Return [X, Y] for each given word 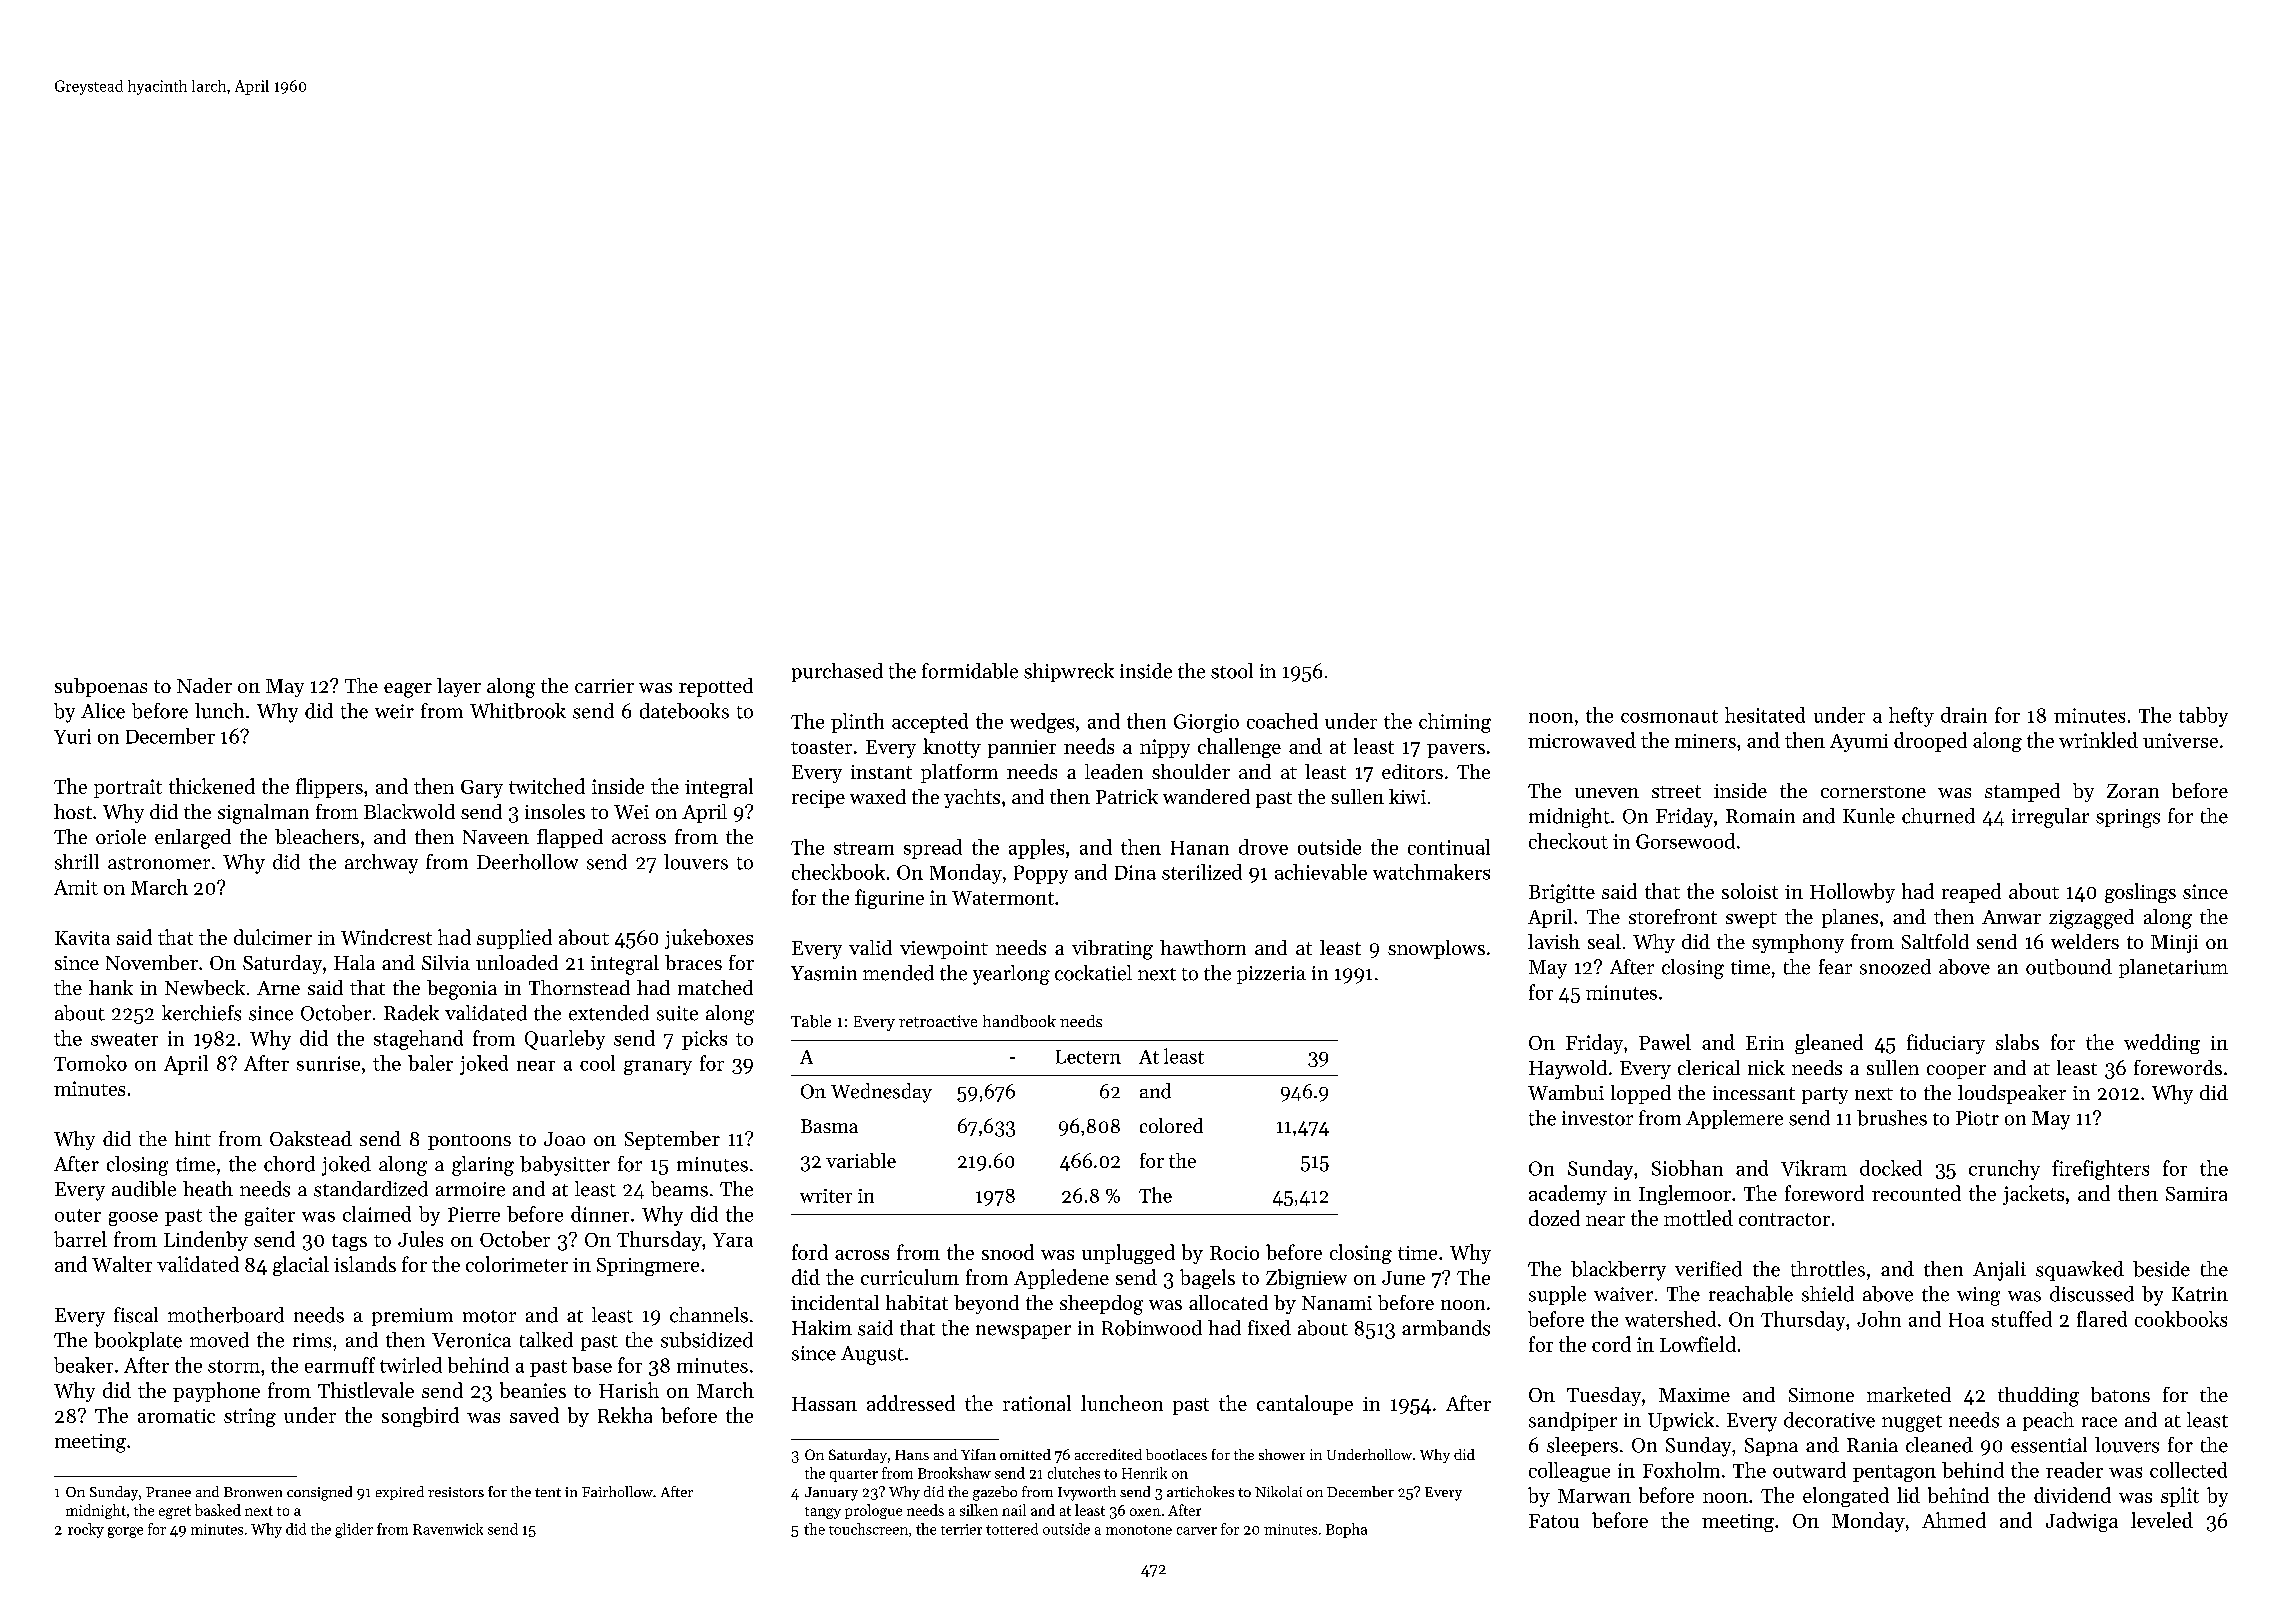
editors [1412, 771]
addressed [911, 1403]
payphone [216, 1392]
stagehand [418, 1040]
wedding [2162, 1044]
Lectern [1088, 1057]
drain [1964, 715]
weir [394, 711]
